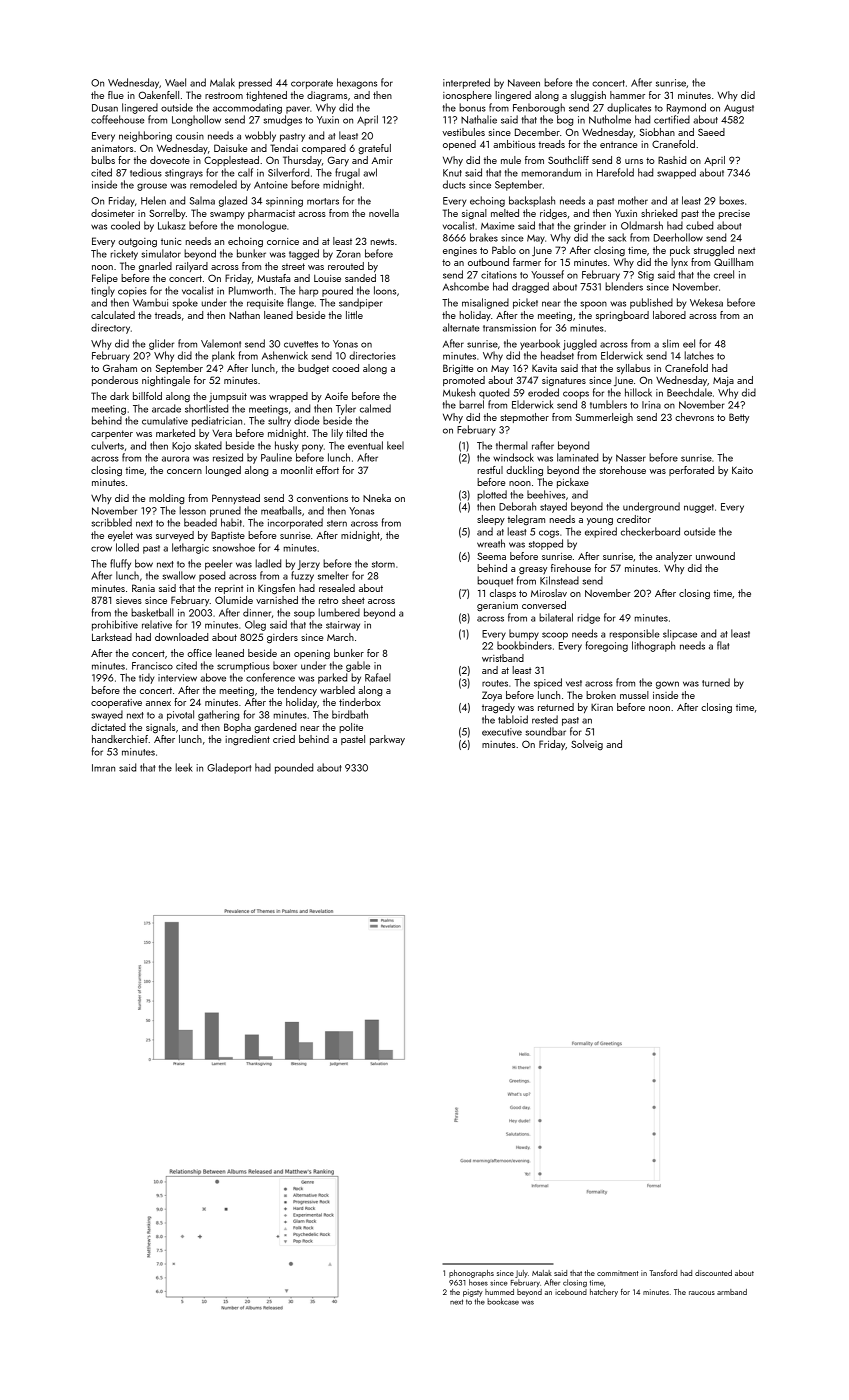 The width and height of the screenshot is (849, 1400). What do you see at coordinates (627, 95) in the screenshot?
I see `hammer` at bounding box center [627, 95].
